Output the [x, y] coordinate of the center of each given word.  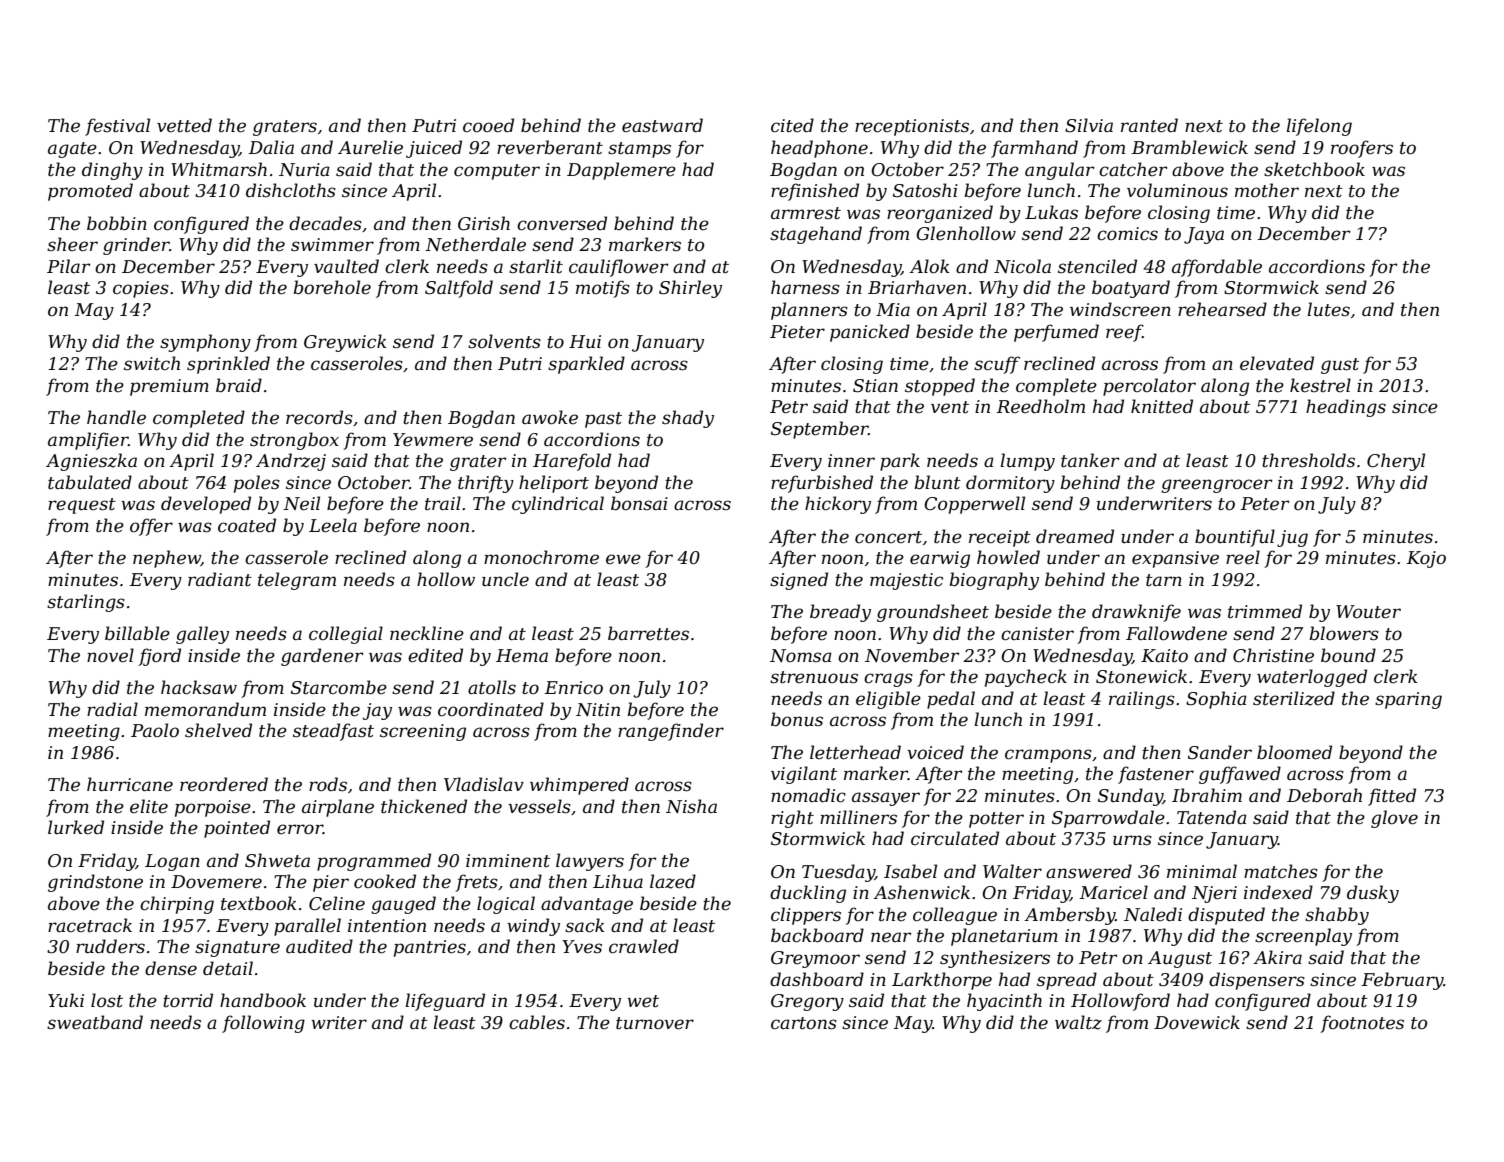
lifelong [1319, 127]
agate [72, 150]
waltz [1078, 1022]
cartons [804, 1023]
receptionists [912, 127]
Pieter [797, 332]
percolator [1149, 387]
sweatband [95, 1022]
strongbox [294, 441]
